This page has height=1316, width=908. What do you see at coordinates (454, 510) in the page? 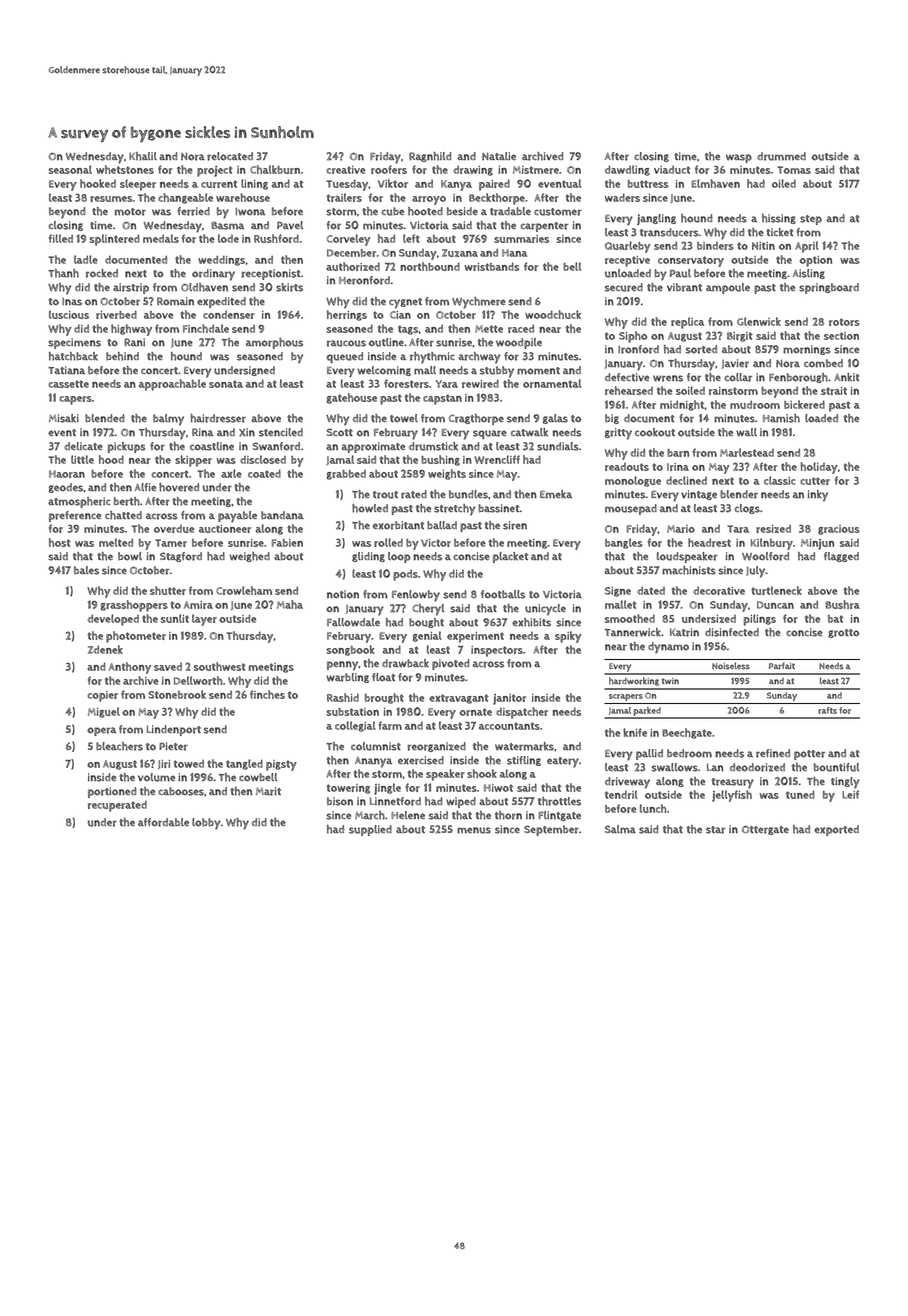
I see `stretchy` at bounding box center [454, 510].
